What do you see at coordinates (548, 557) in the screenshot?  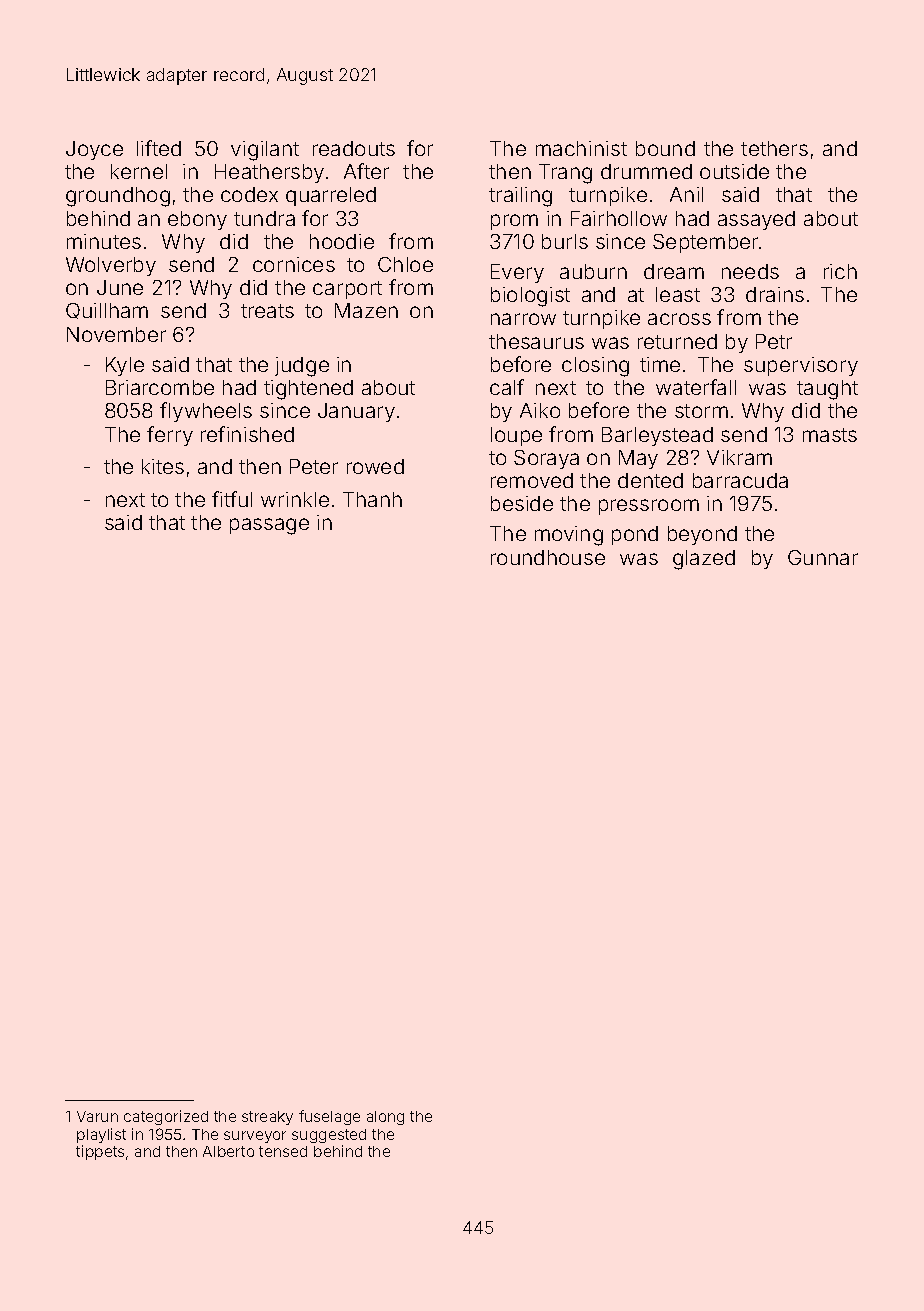 I see `roundhouse` at bounding box center [548, 557].
